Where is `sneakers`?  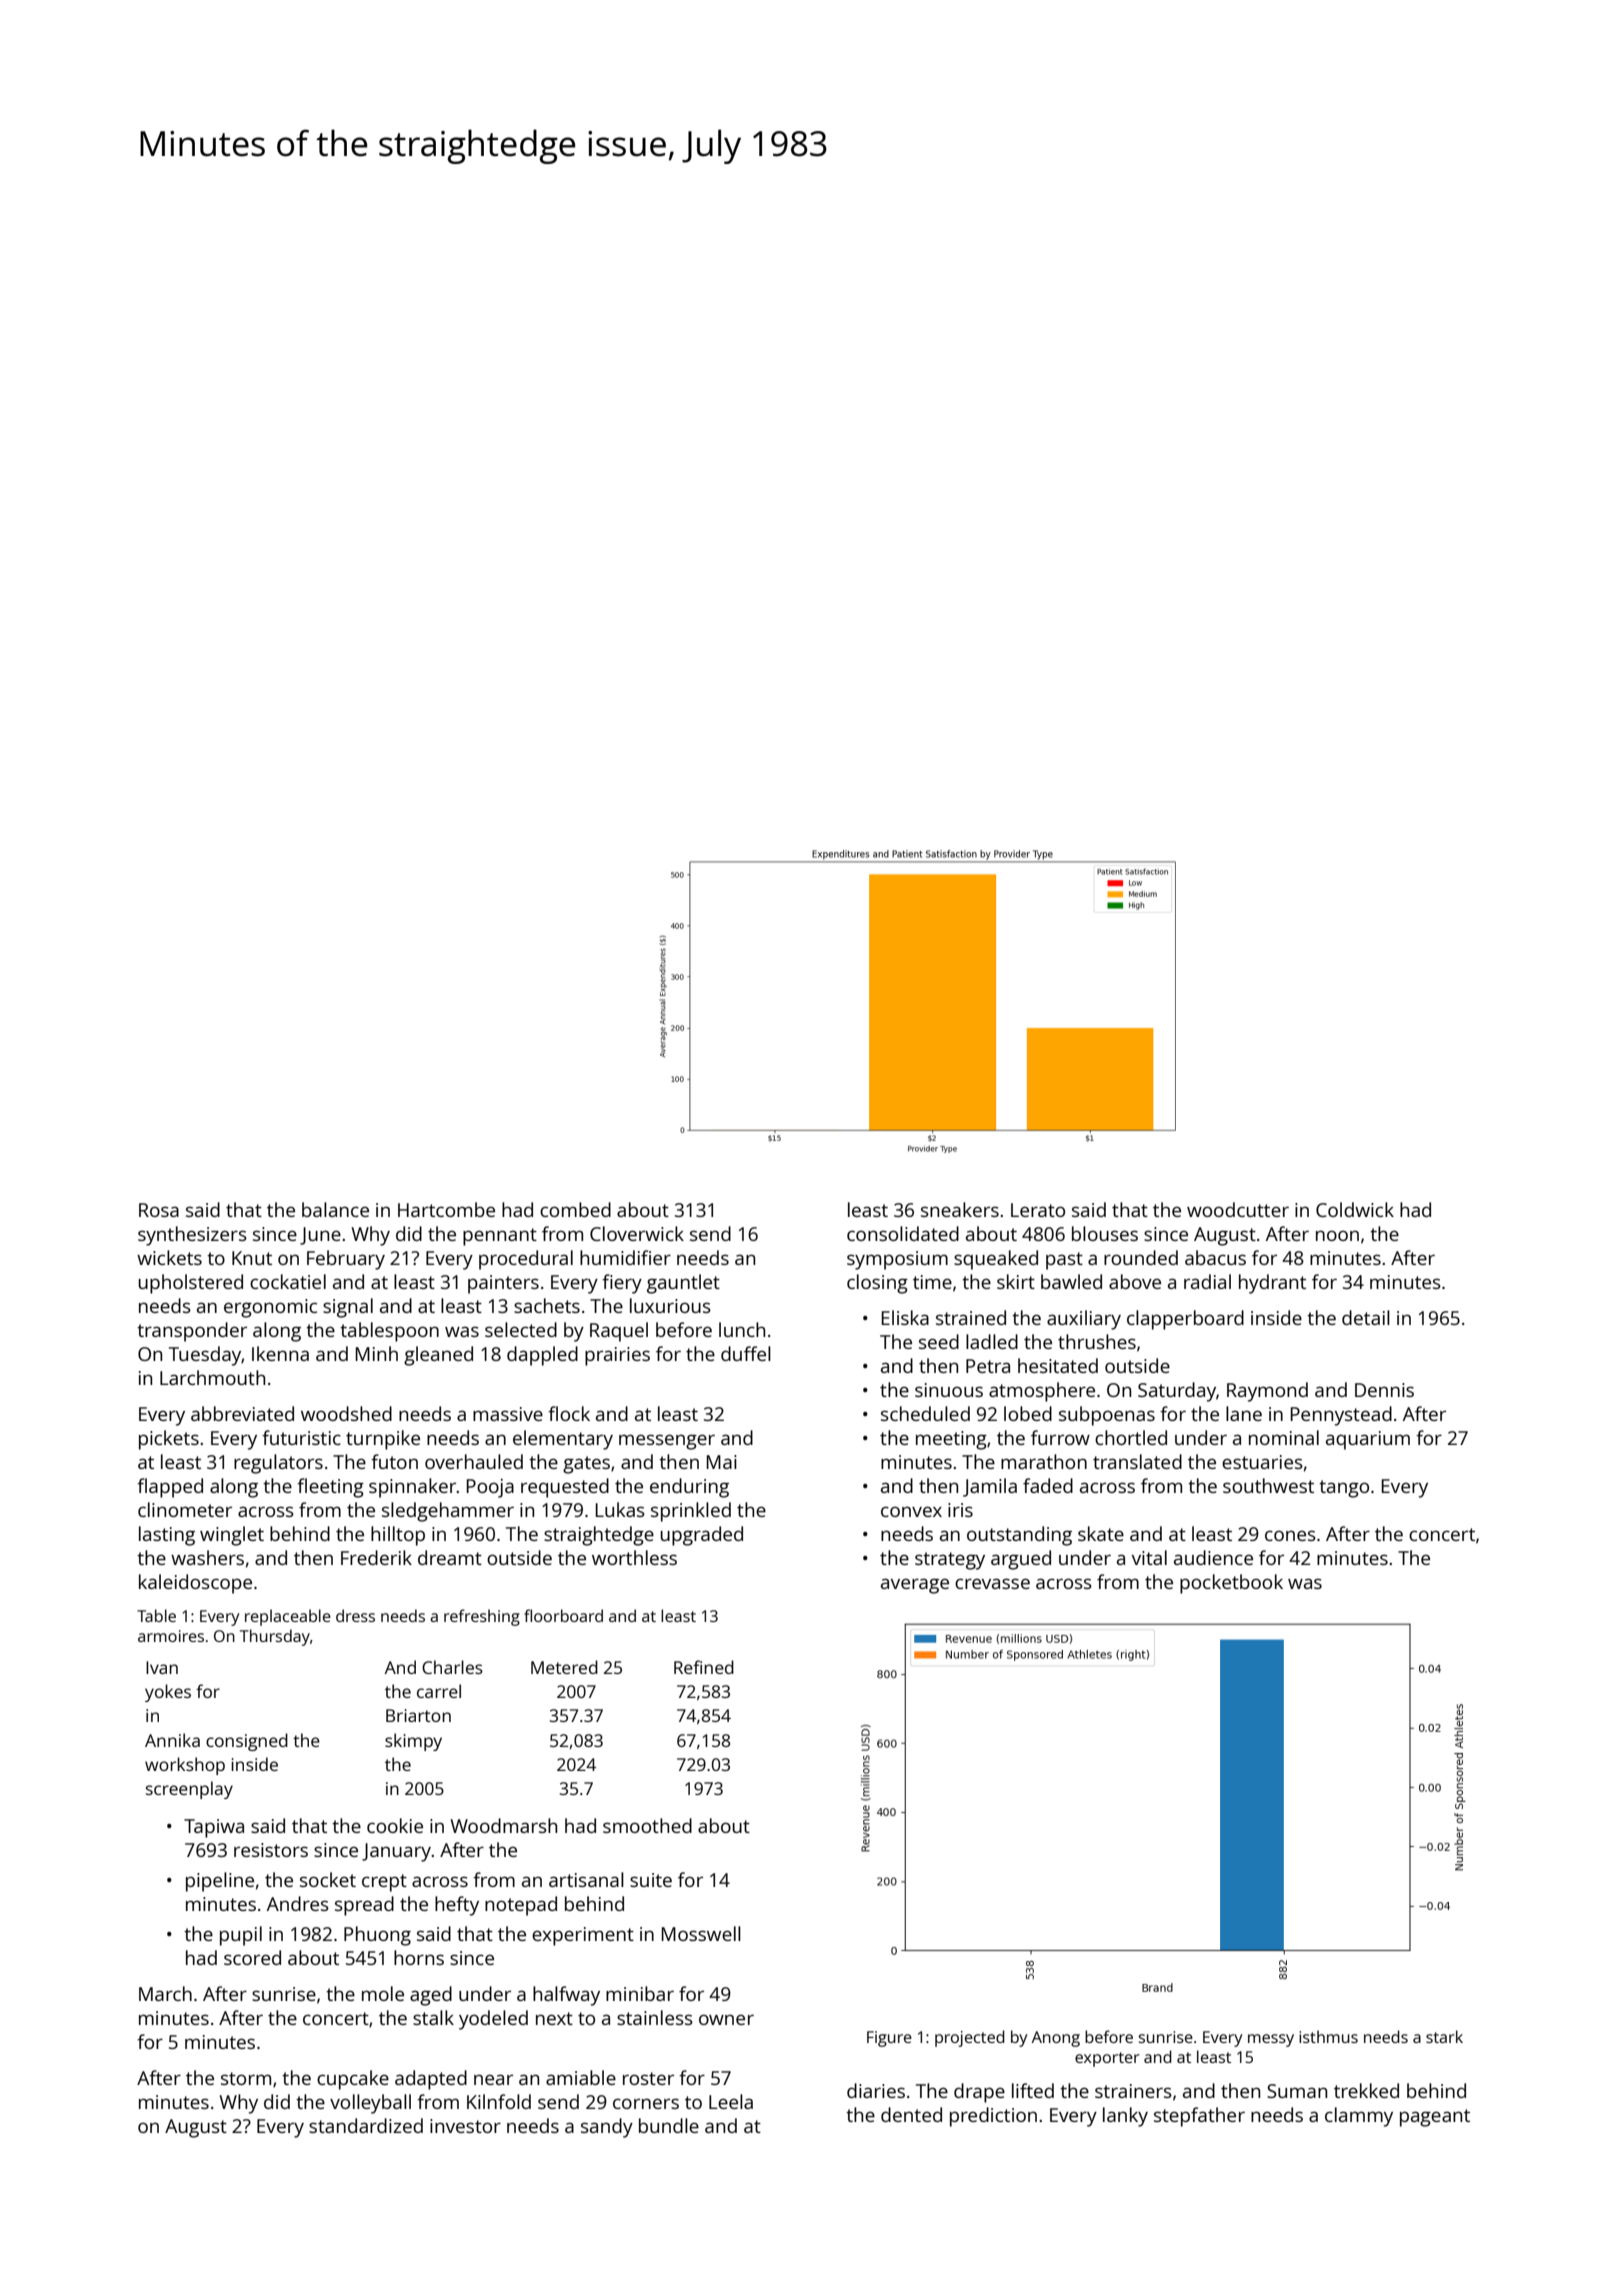 sneakers is located at coordinates (960, 1209).
